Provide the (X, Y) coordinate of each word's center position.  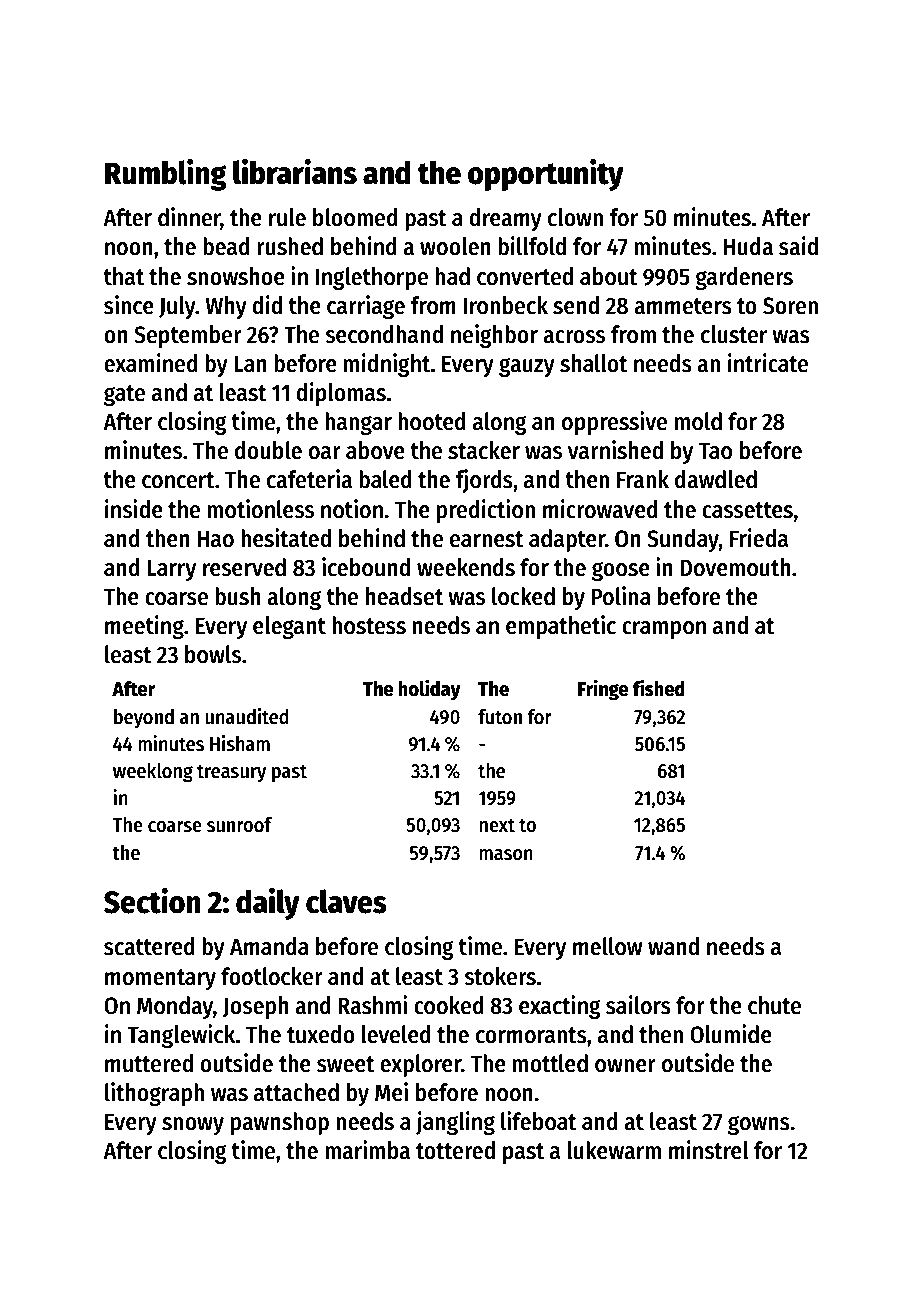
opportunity (546, 175)
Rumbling (166, 175)
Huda (748, 246)
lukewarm (614, 1150)
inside (134, 509)
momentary (160, 979)
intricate (768, 363)
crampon (664, 630)
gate (124, 395)
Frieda (759, 538)
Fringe (603, 690)
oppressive (614, 423)
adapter (567, 540)
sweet (346, 1064)
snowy (193, 1126)
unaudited (247, 716)
